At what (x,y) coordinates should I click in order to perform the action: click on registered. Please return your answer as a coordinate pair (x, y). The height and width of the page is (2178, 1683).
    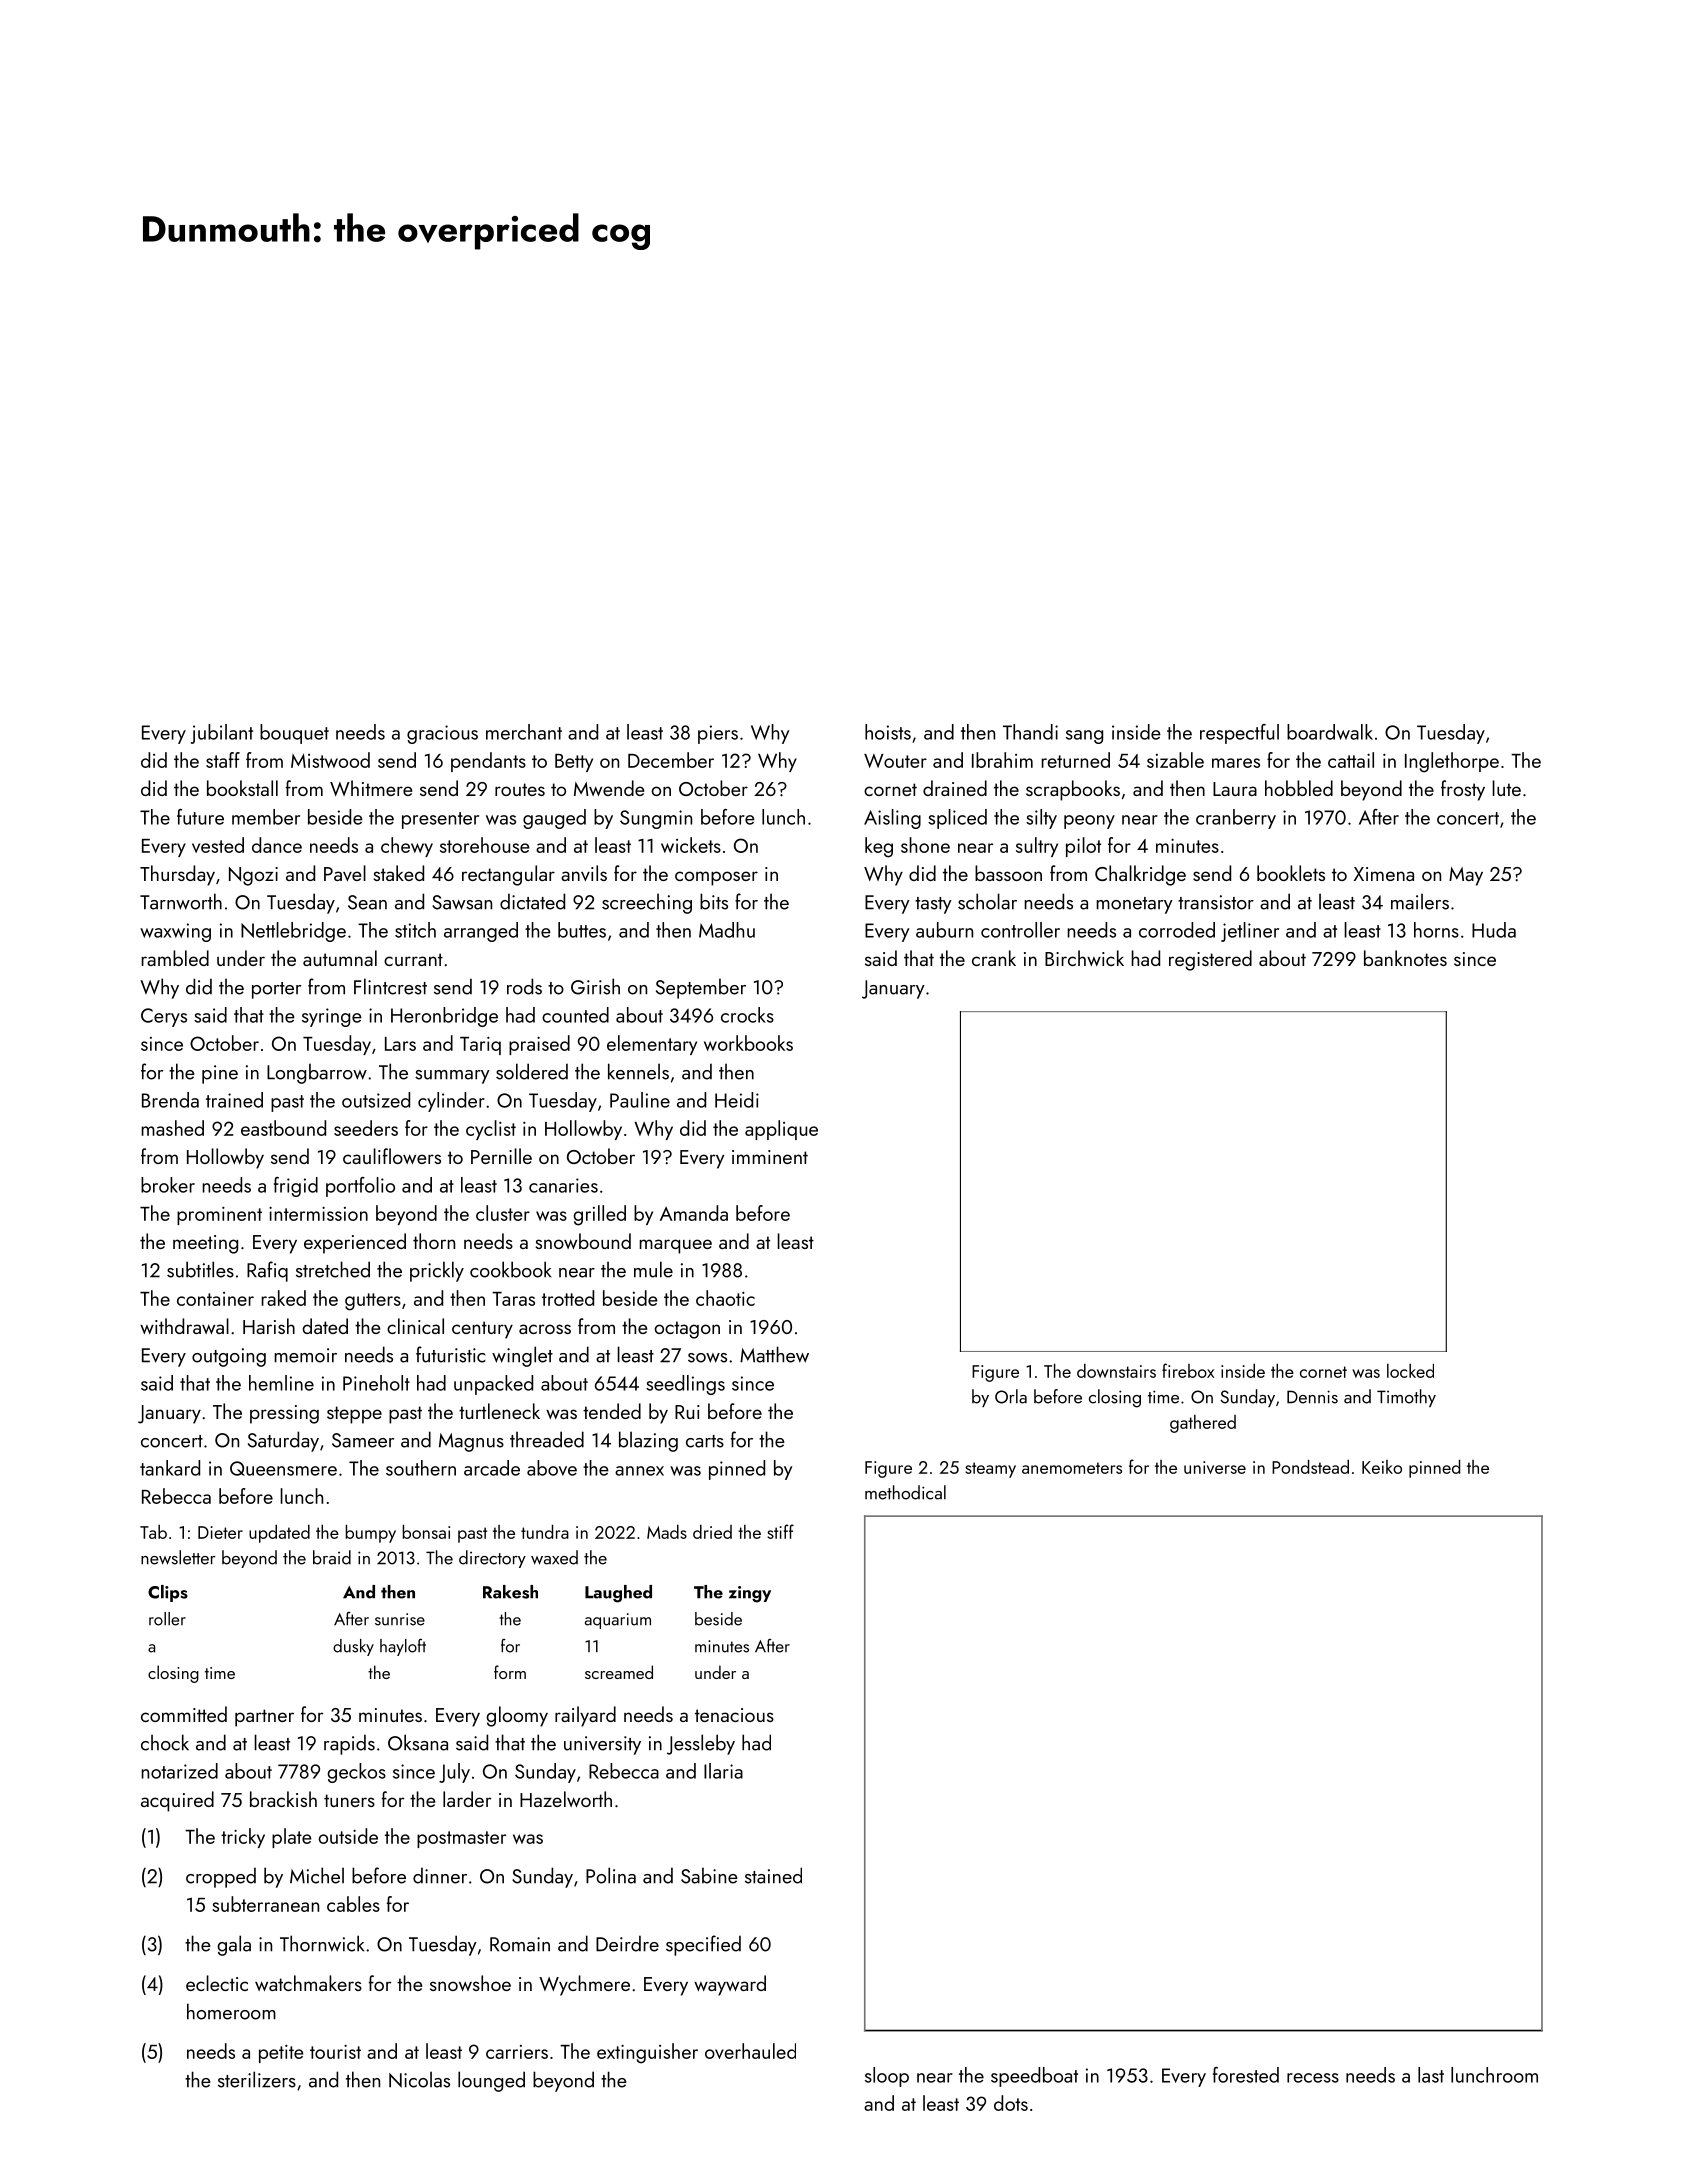
    Looking at the image, I should click on (1210, 960).
